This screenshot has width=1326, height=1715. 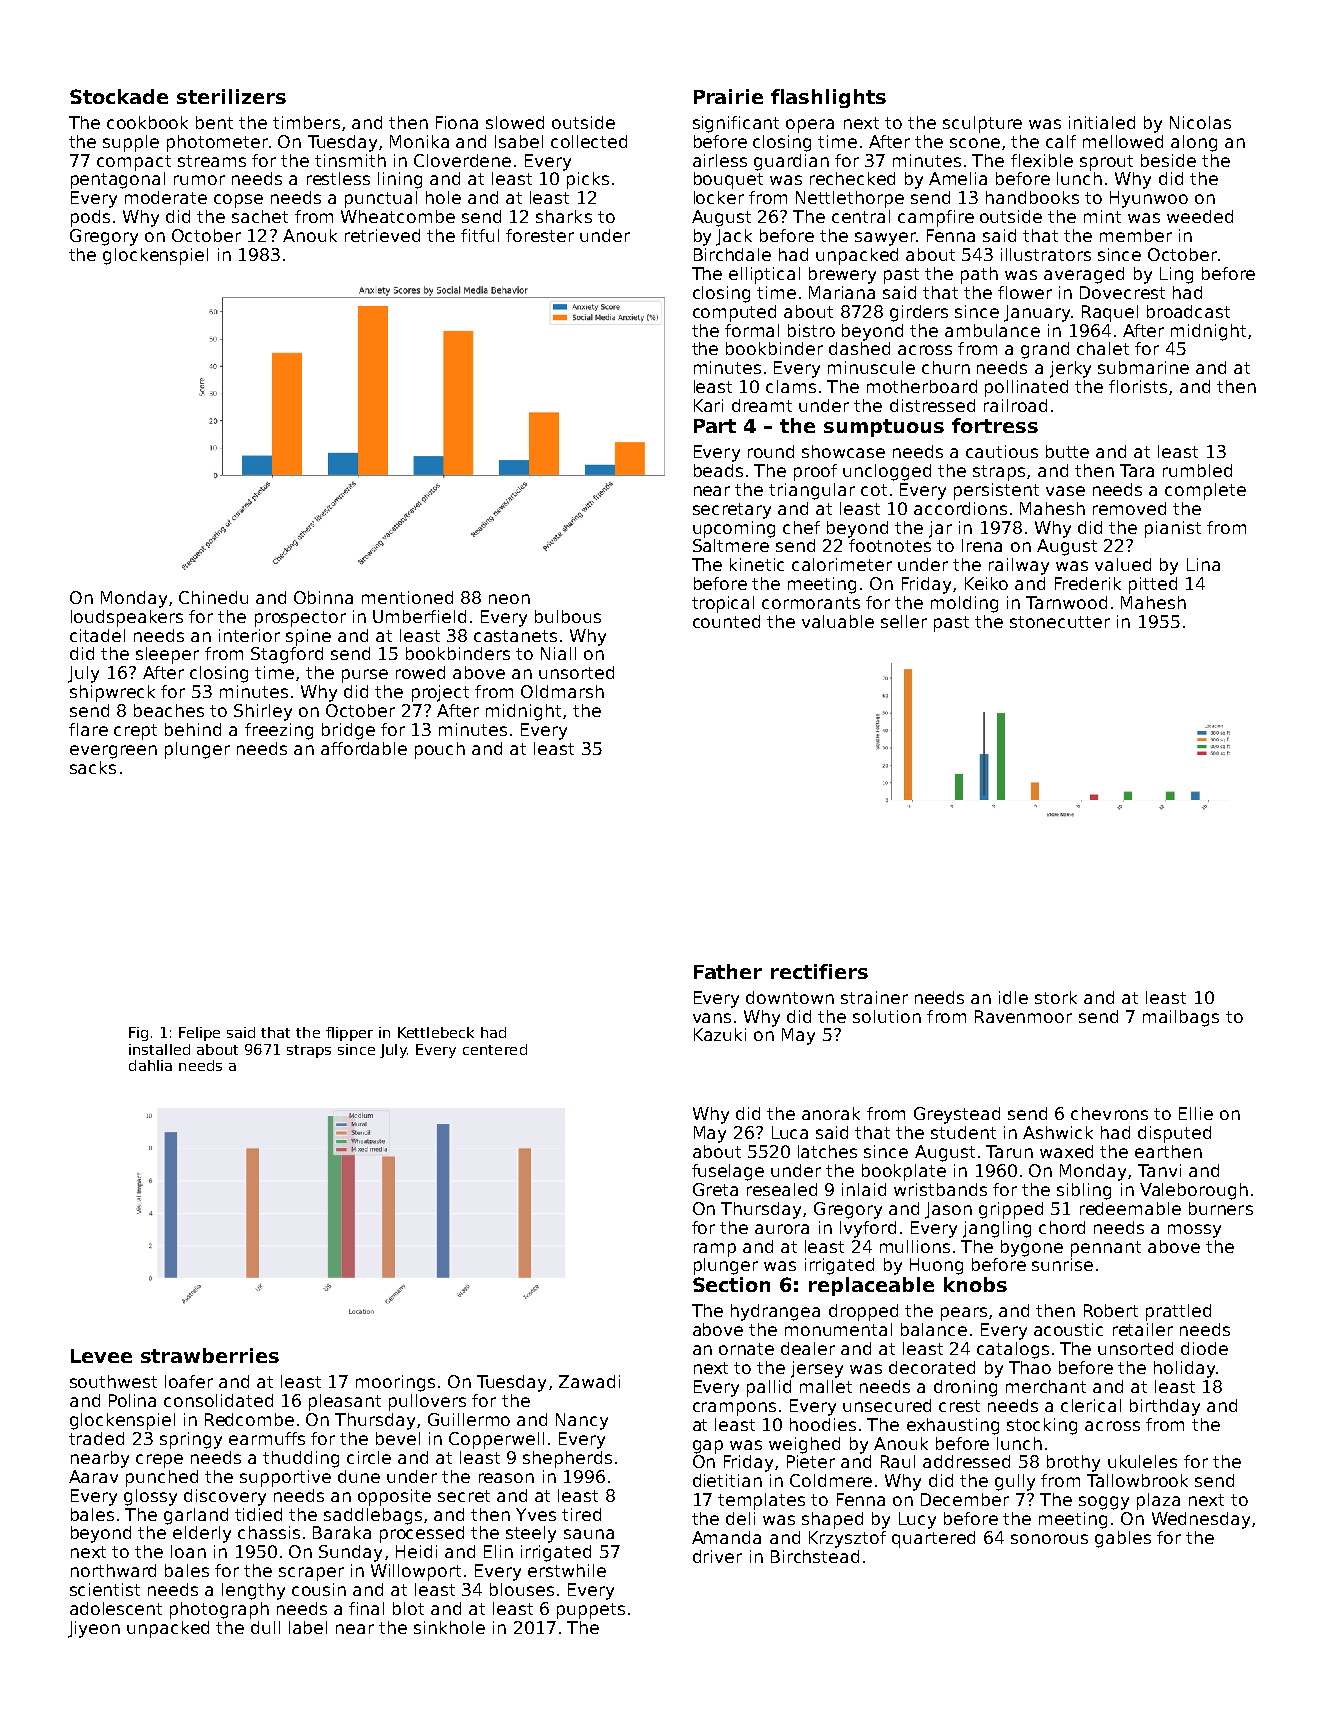 I want to click on Prairie, so click(x=728, y=96).
